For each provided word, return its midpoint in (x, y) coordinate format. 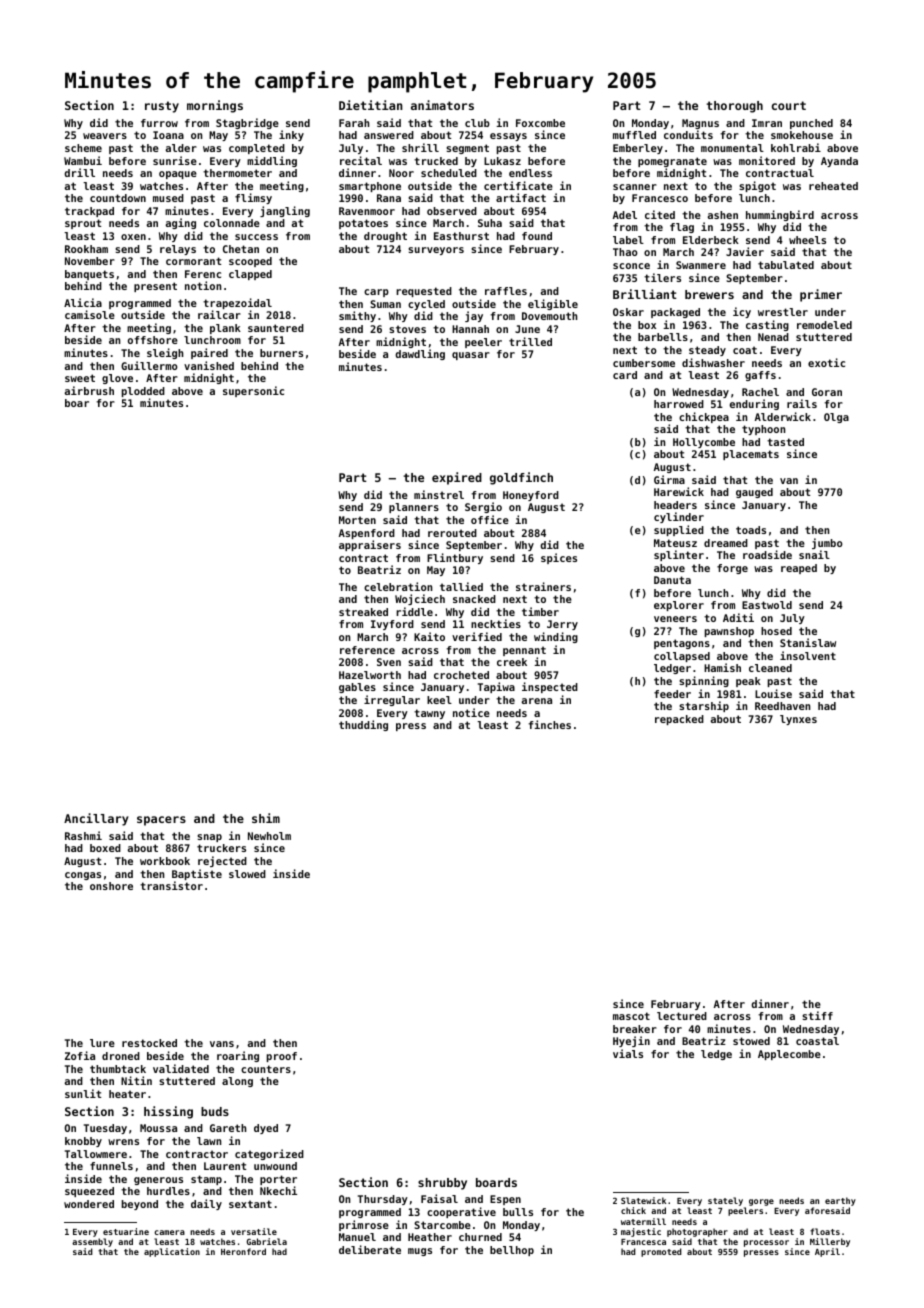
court (789, 105)
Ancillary (96, 819)
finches (549, 724)
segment (467, 149)
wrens (123, 1142)
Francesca (643, 1242)
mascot (631, 1016)
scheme (83, 148)
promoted (661, 1252)
